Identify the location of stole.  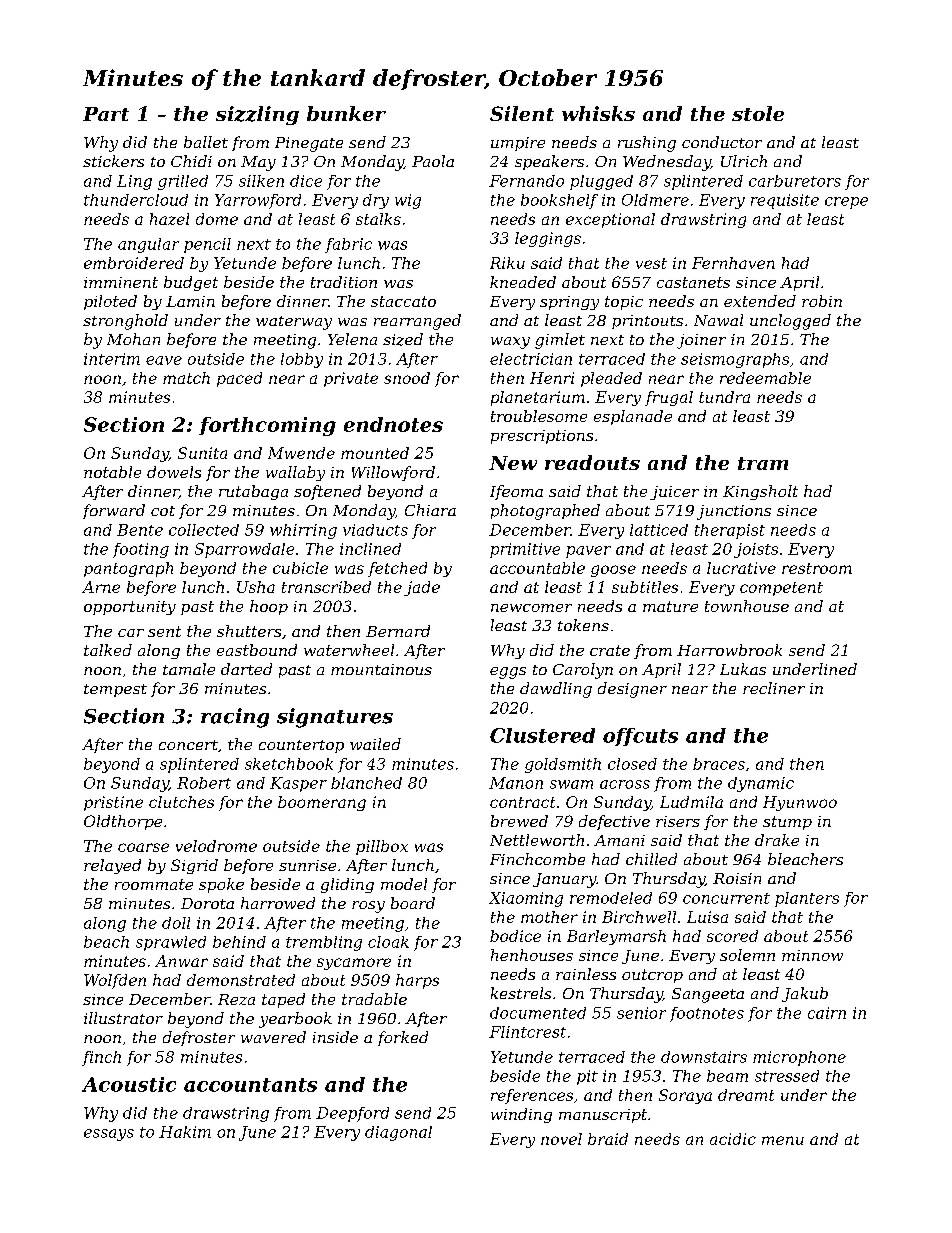
(758, 113).
